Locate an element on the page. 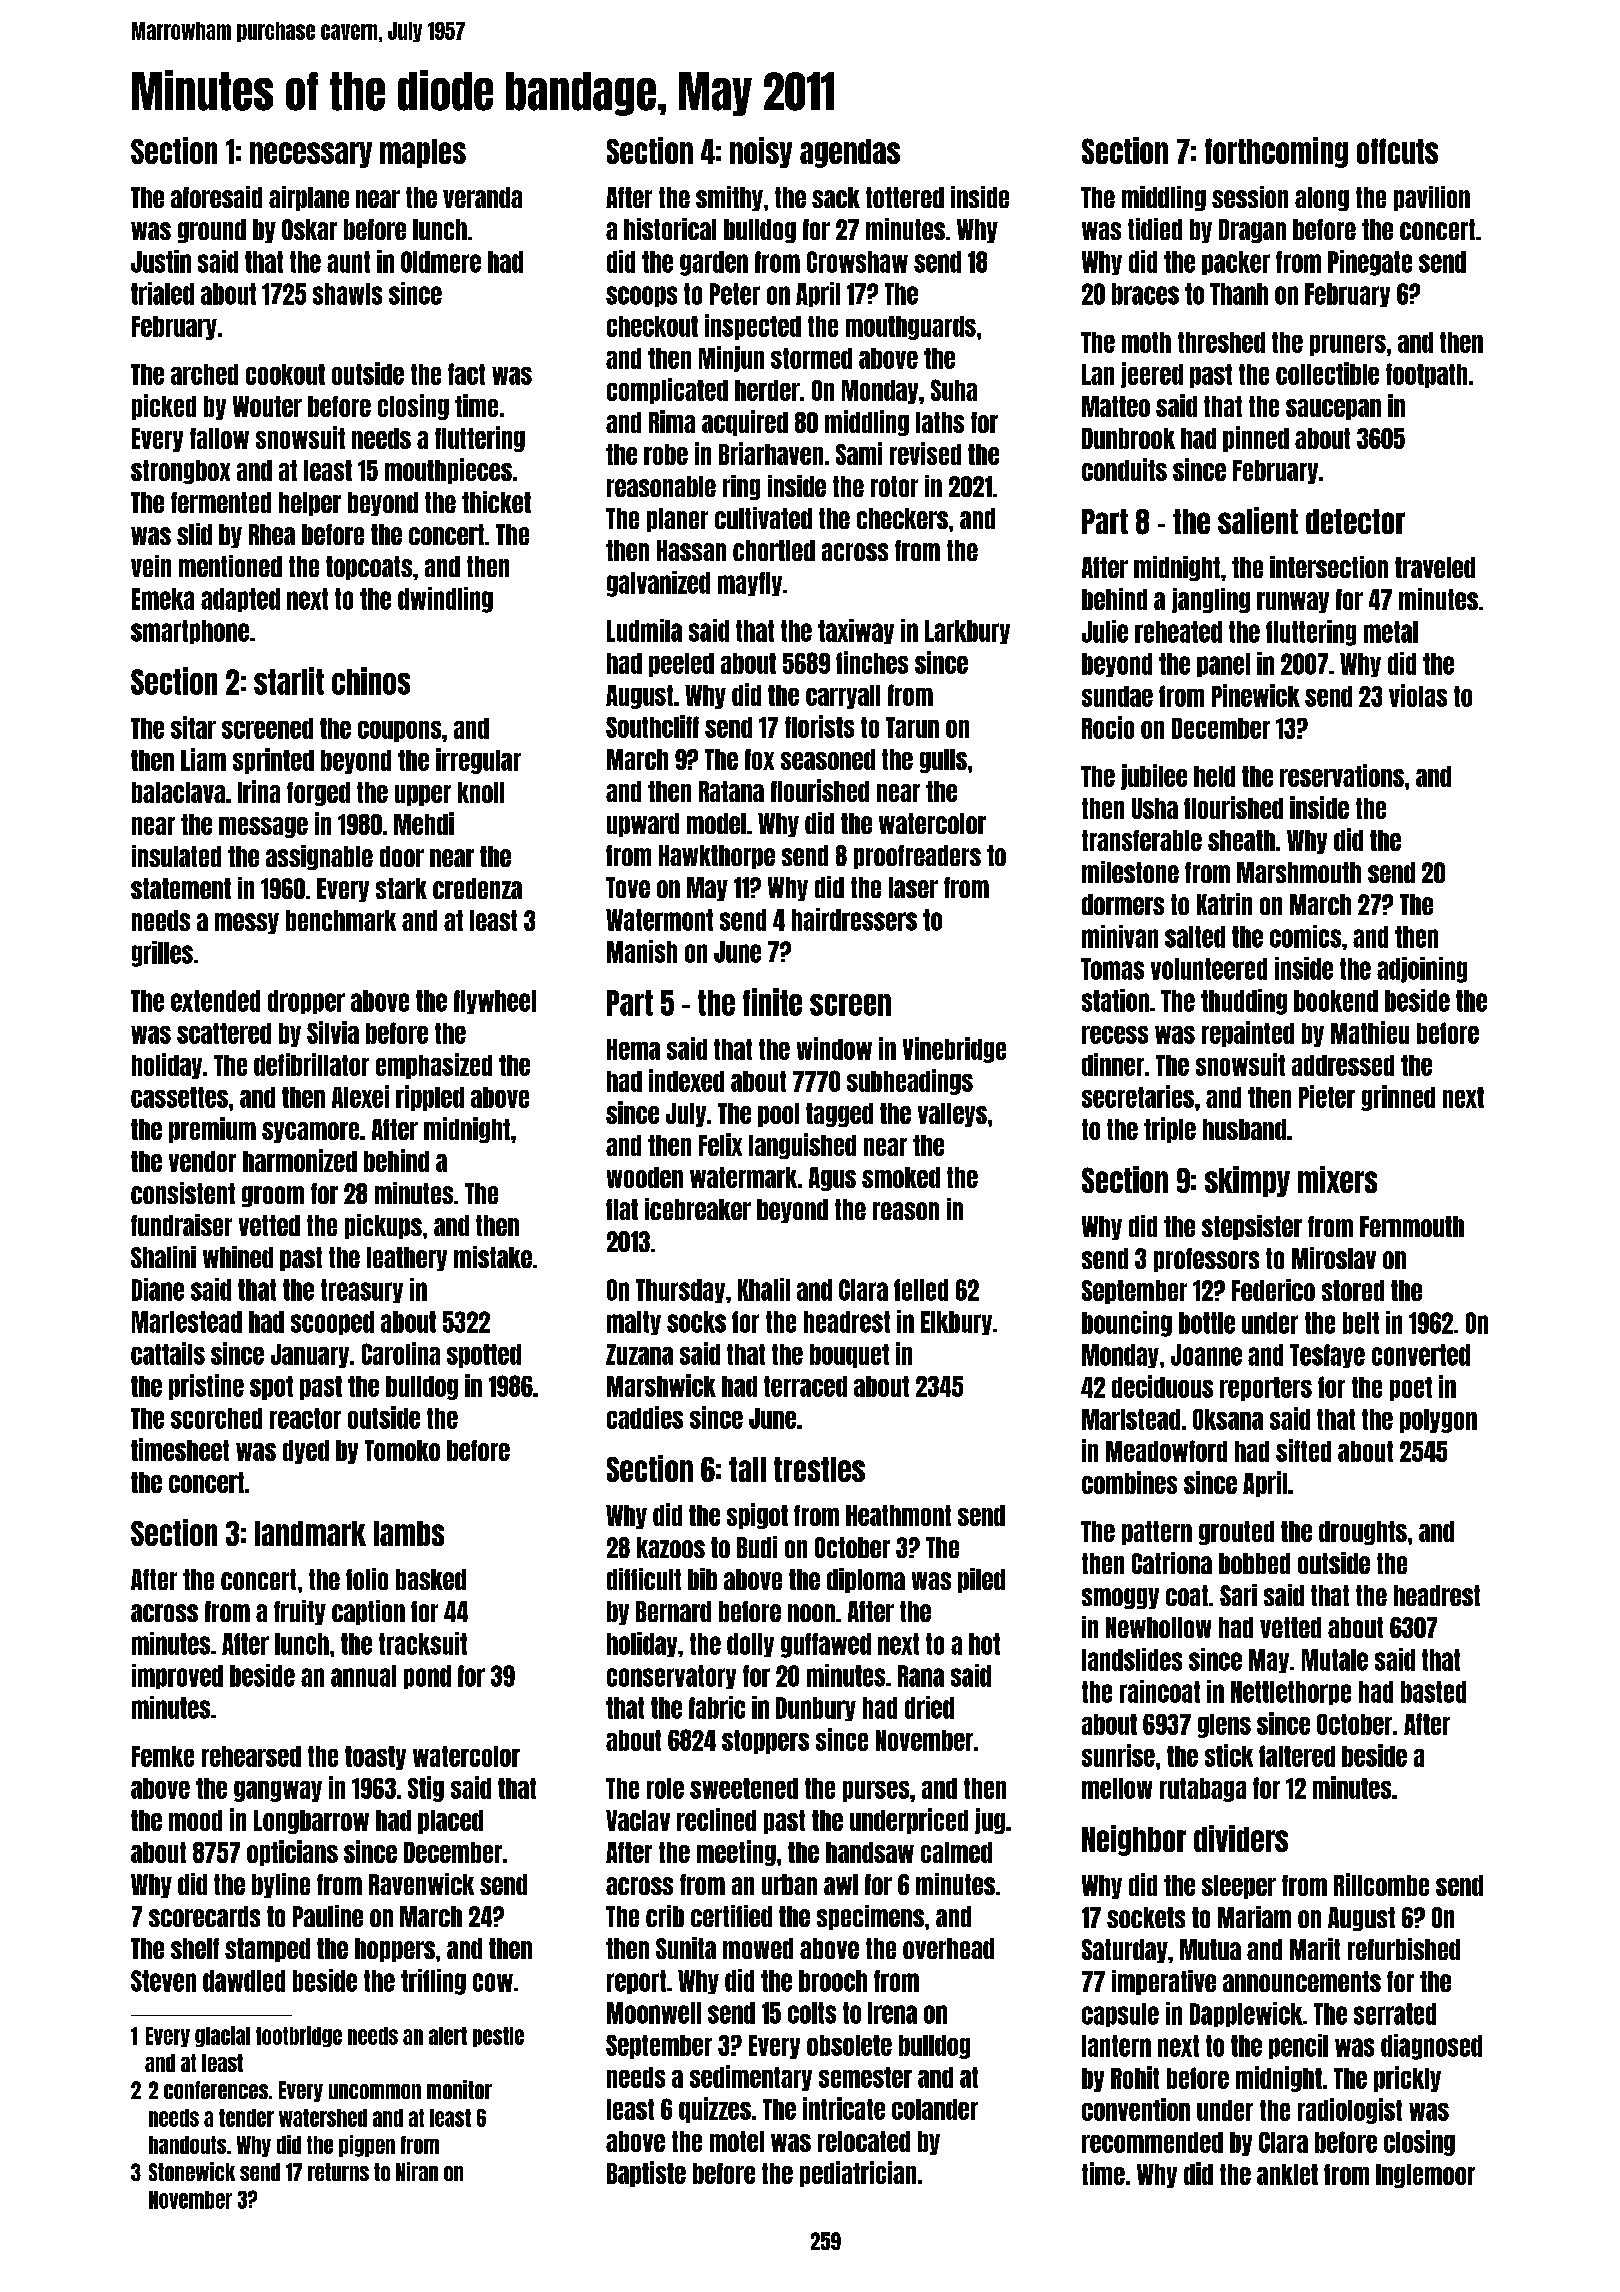 This image has width=1620, height=2292. basted is located at coordinates (1433, 1692).
